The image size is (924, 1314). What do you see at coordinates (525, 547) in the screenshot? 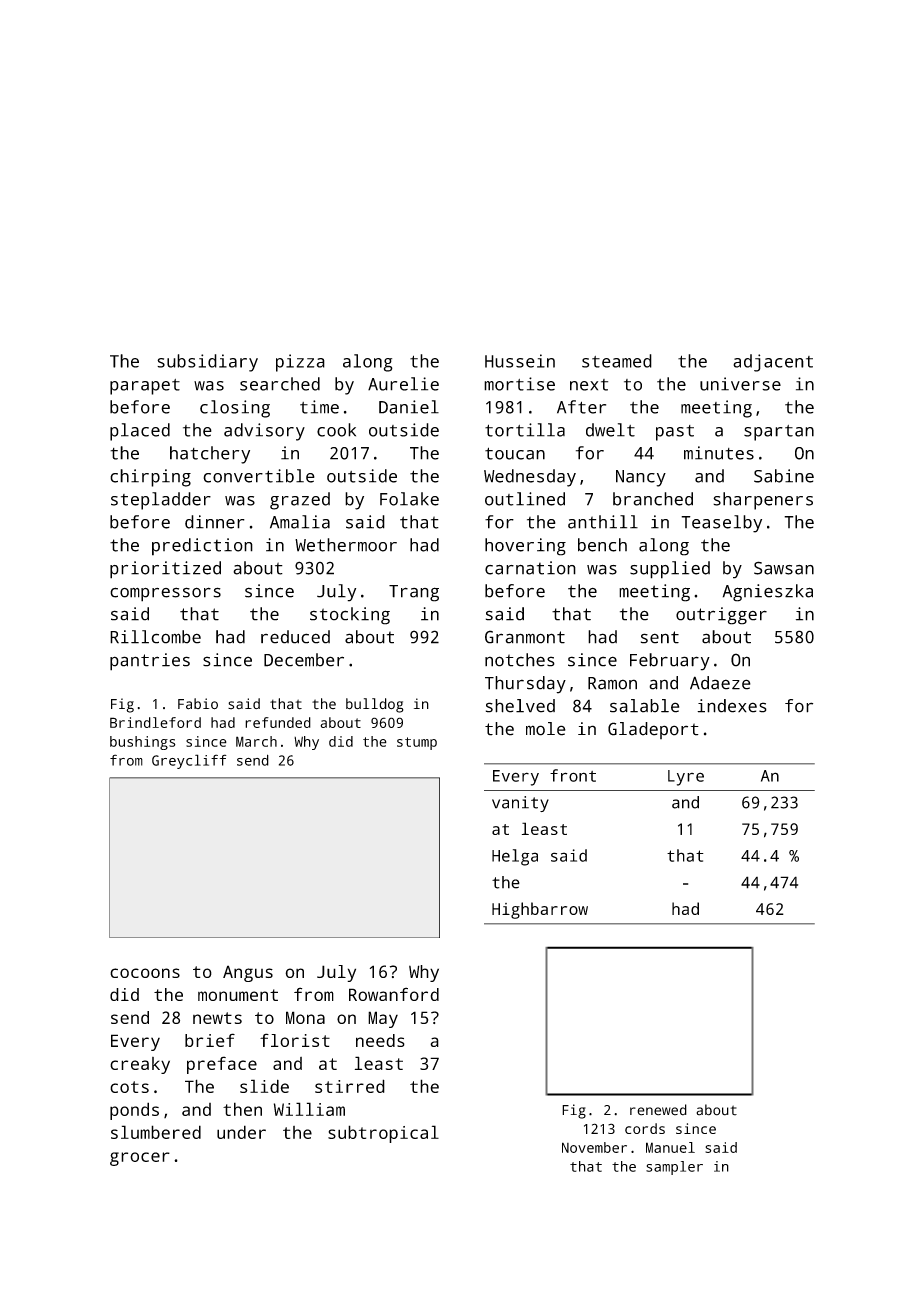
I see `hovering` at bounding box center [525, 547].
